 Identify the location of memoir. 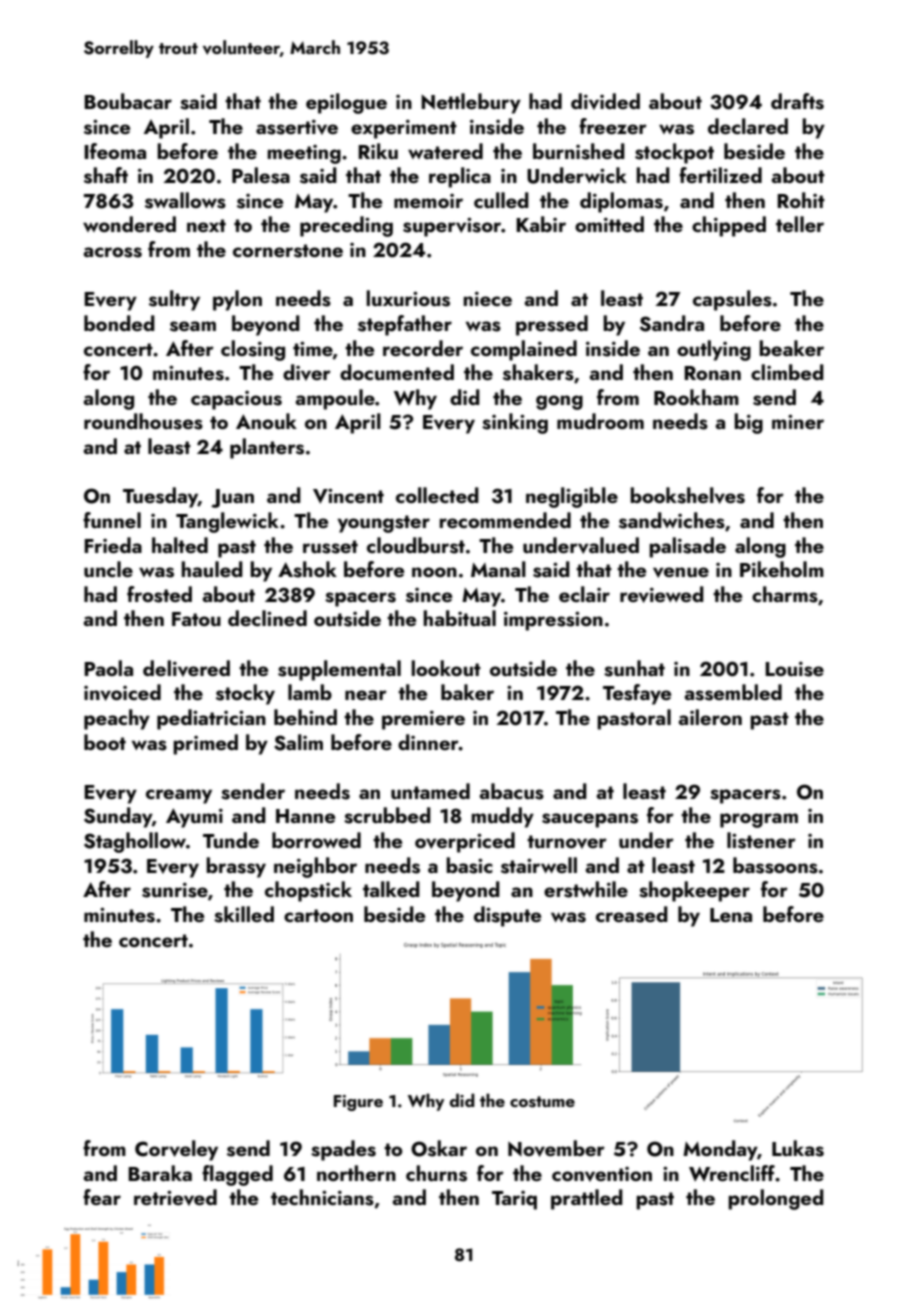
(428, 201).
